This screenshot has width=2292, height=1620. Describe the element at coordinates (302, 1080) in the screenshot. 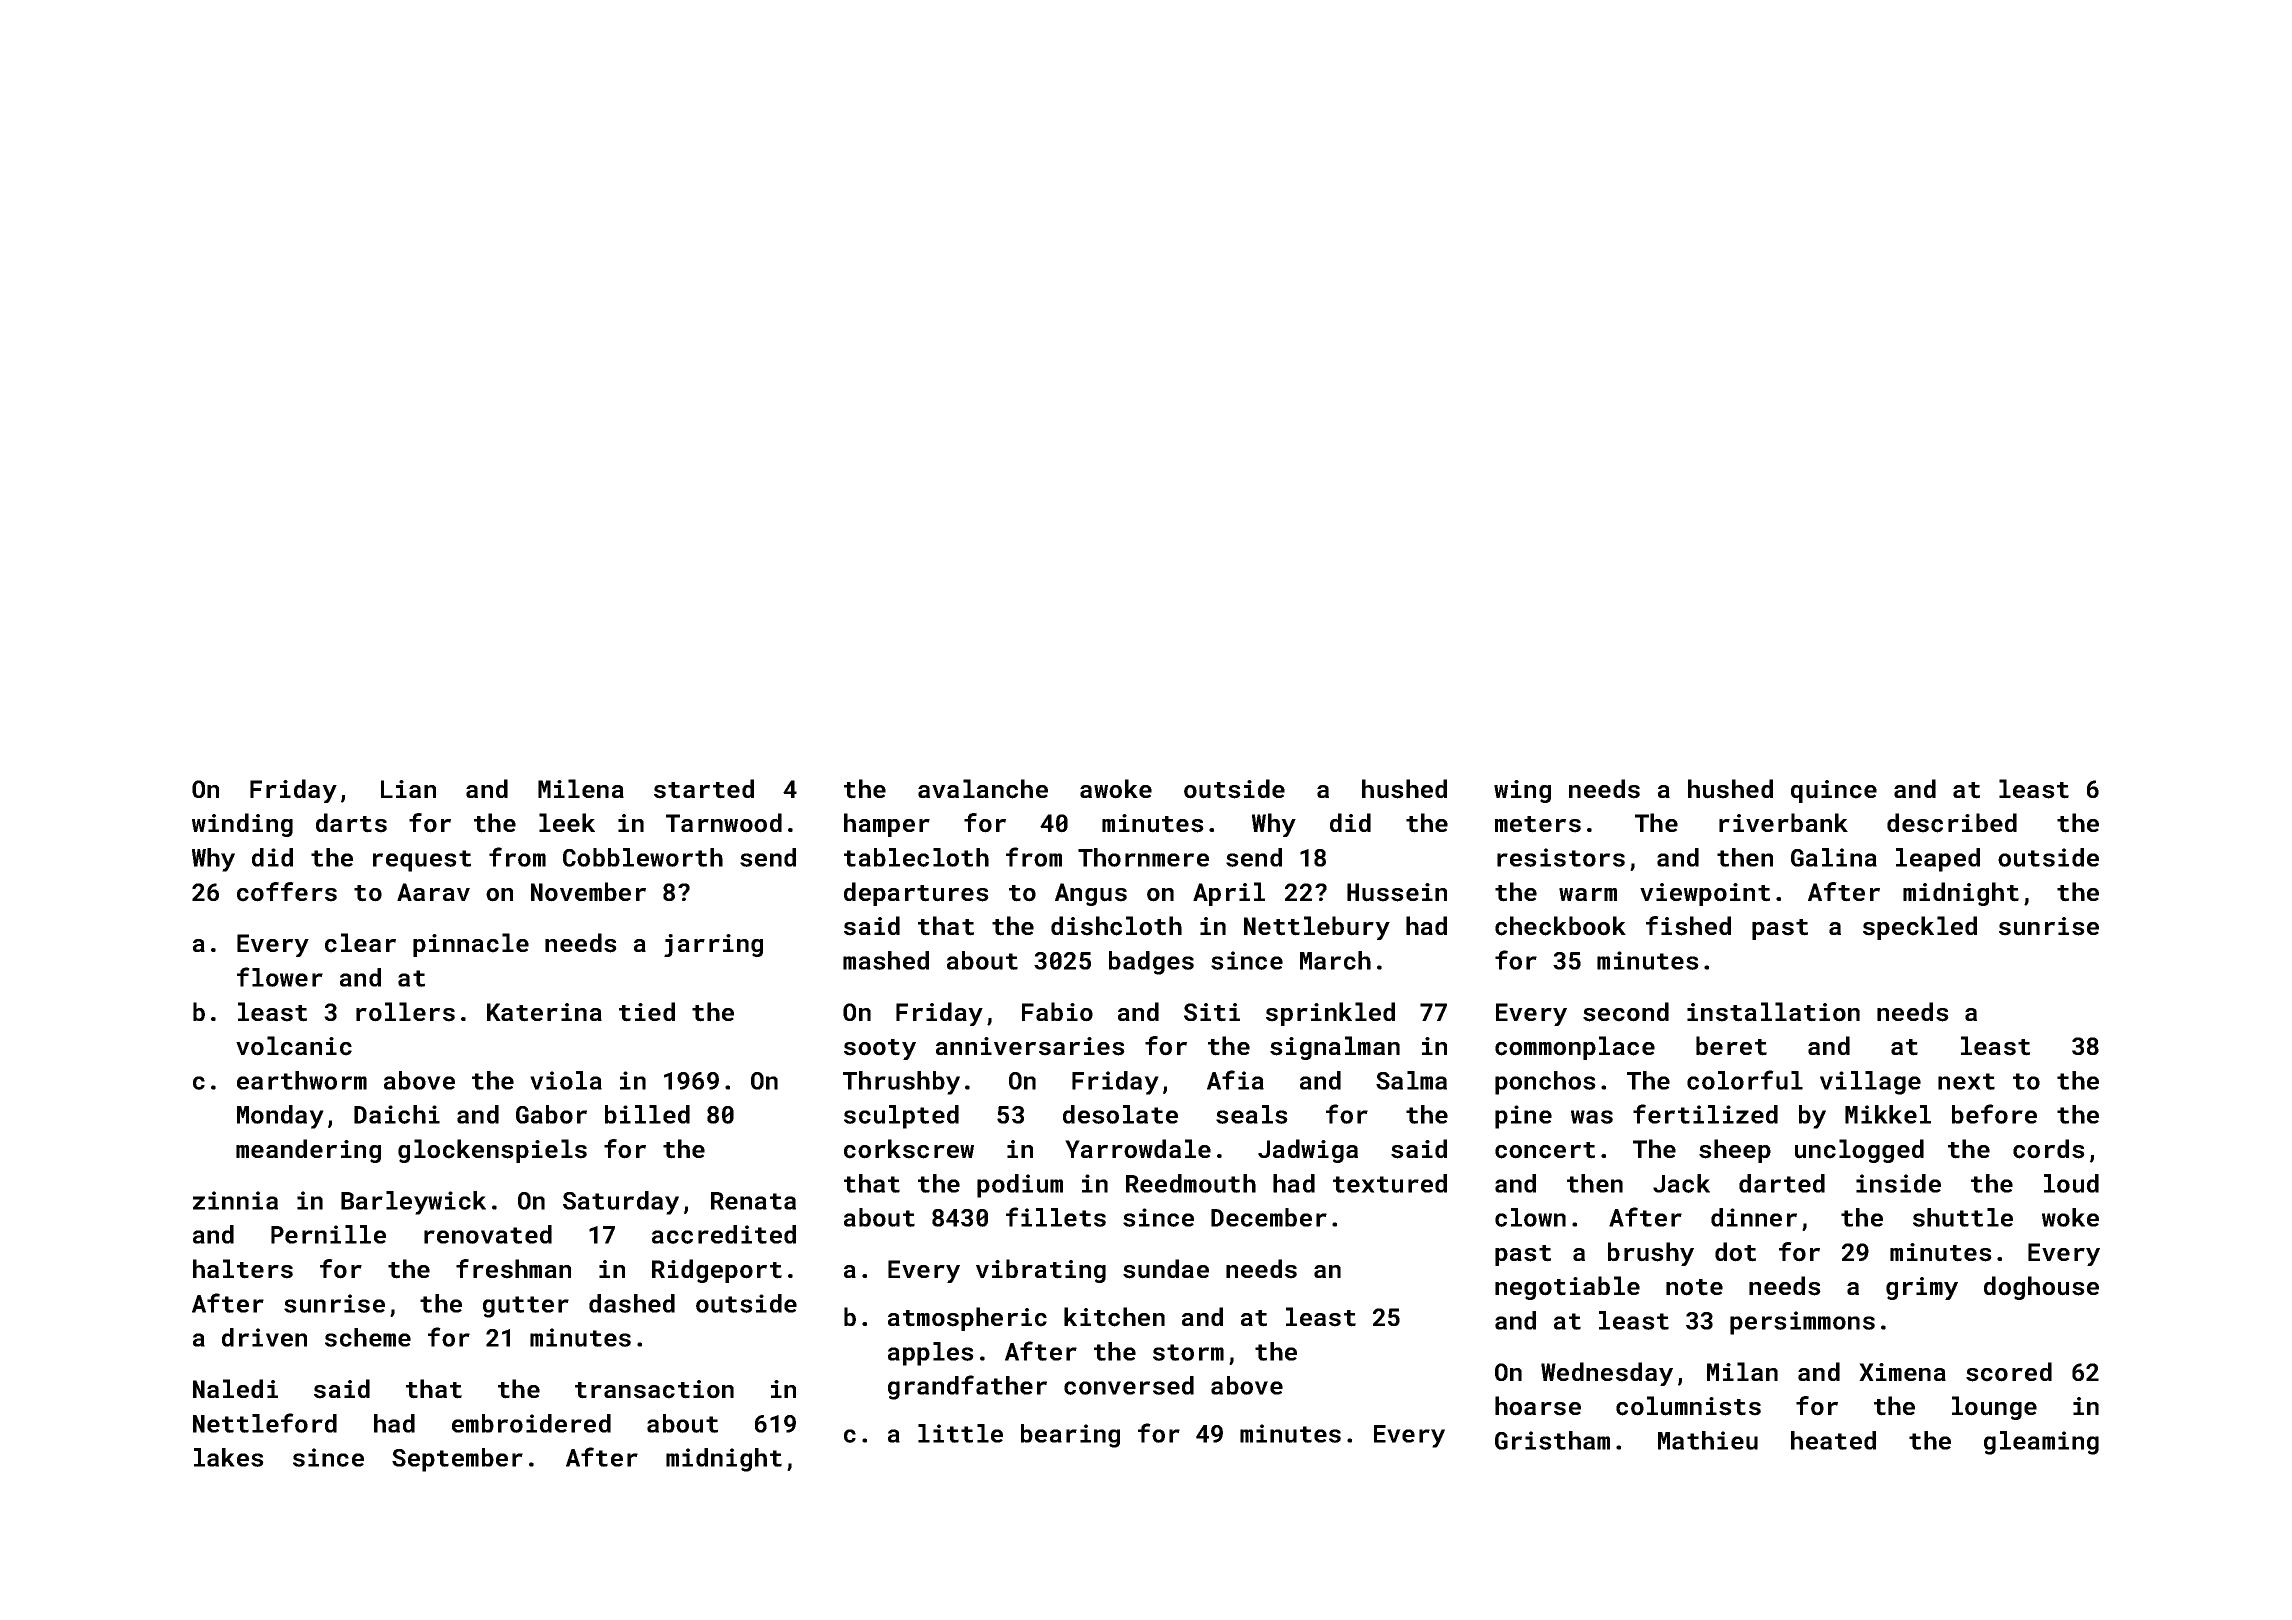

I see `earthworm` at that location.
